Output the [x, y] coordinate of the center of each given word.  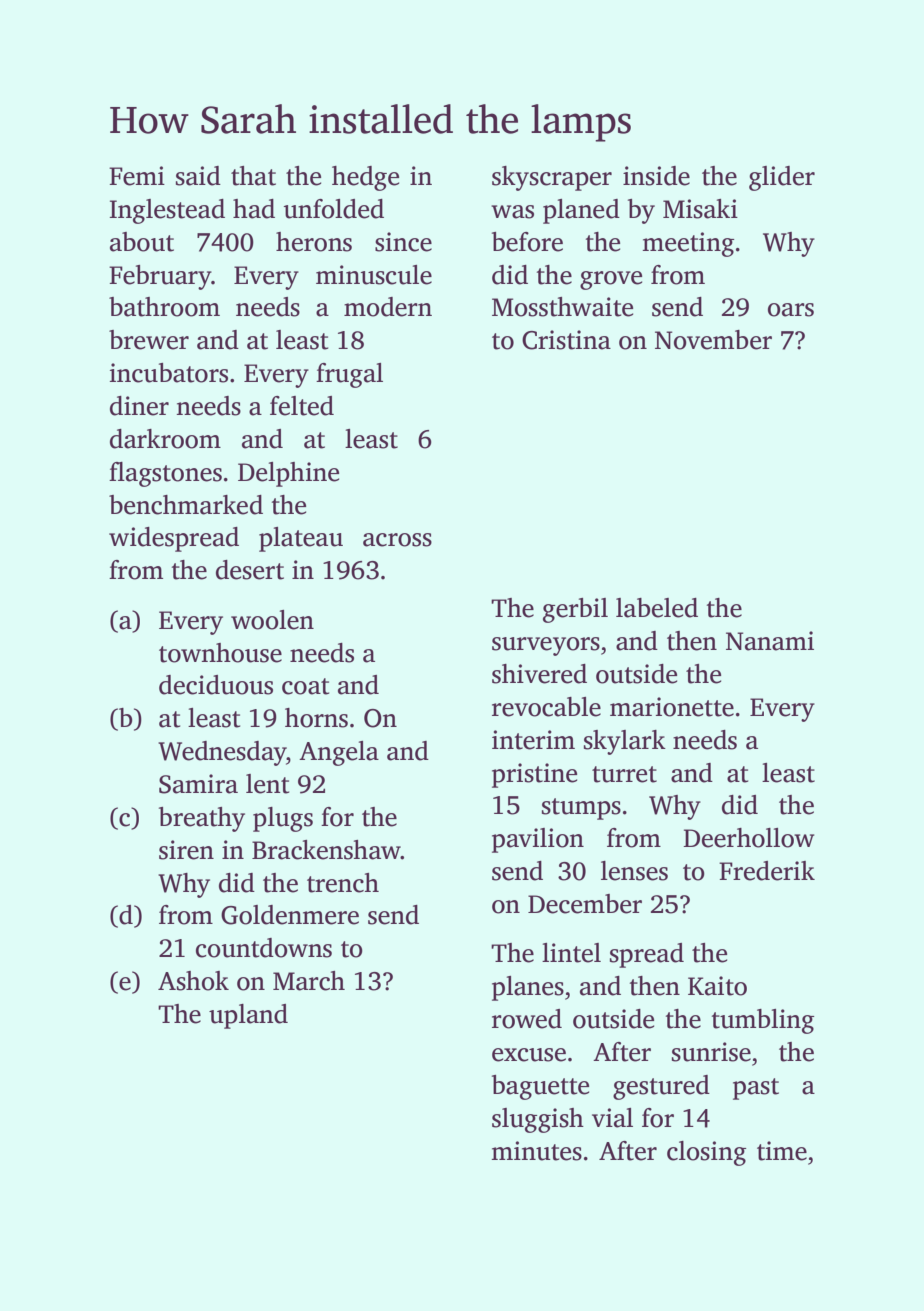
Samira [198, 784]
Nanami [770, 641]
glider [782, 178]
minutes [536, 1151]
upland [248, 1016]
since [403, 242]
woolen [272, 620]
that [253, 176]
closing [706, 1153]
